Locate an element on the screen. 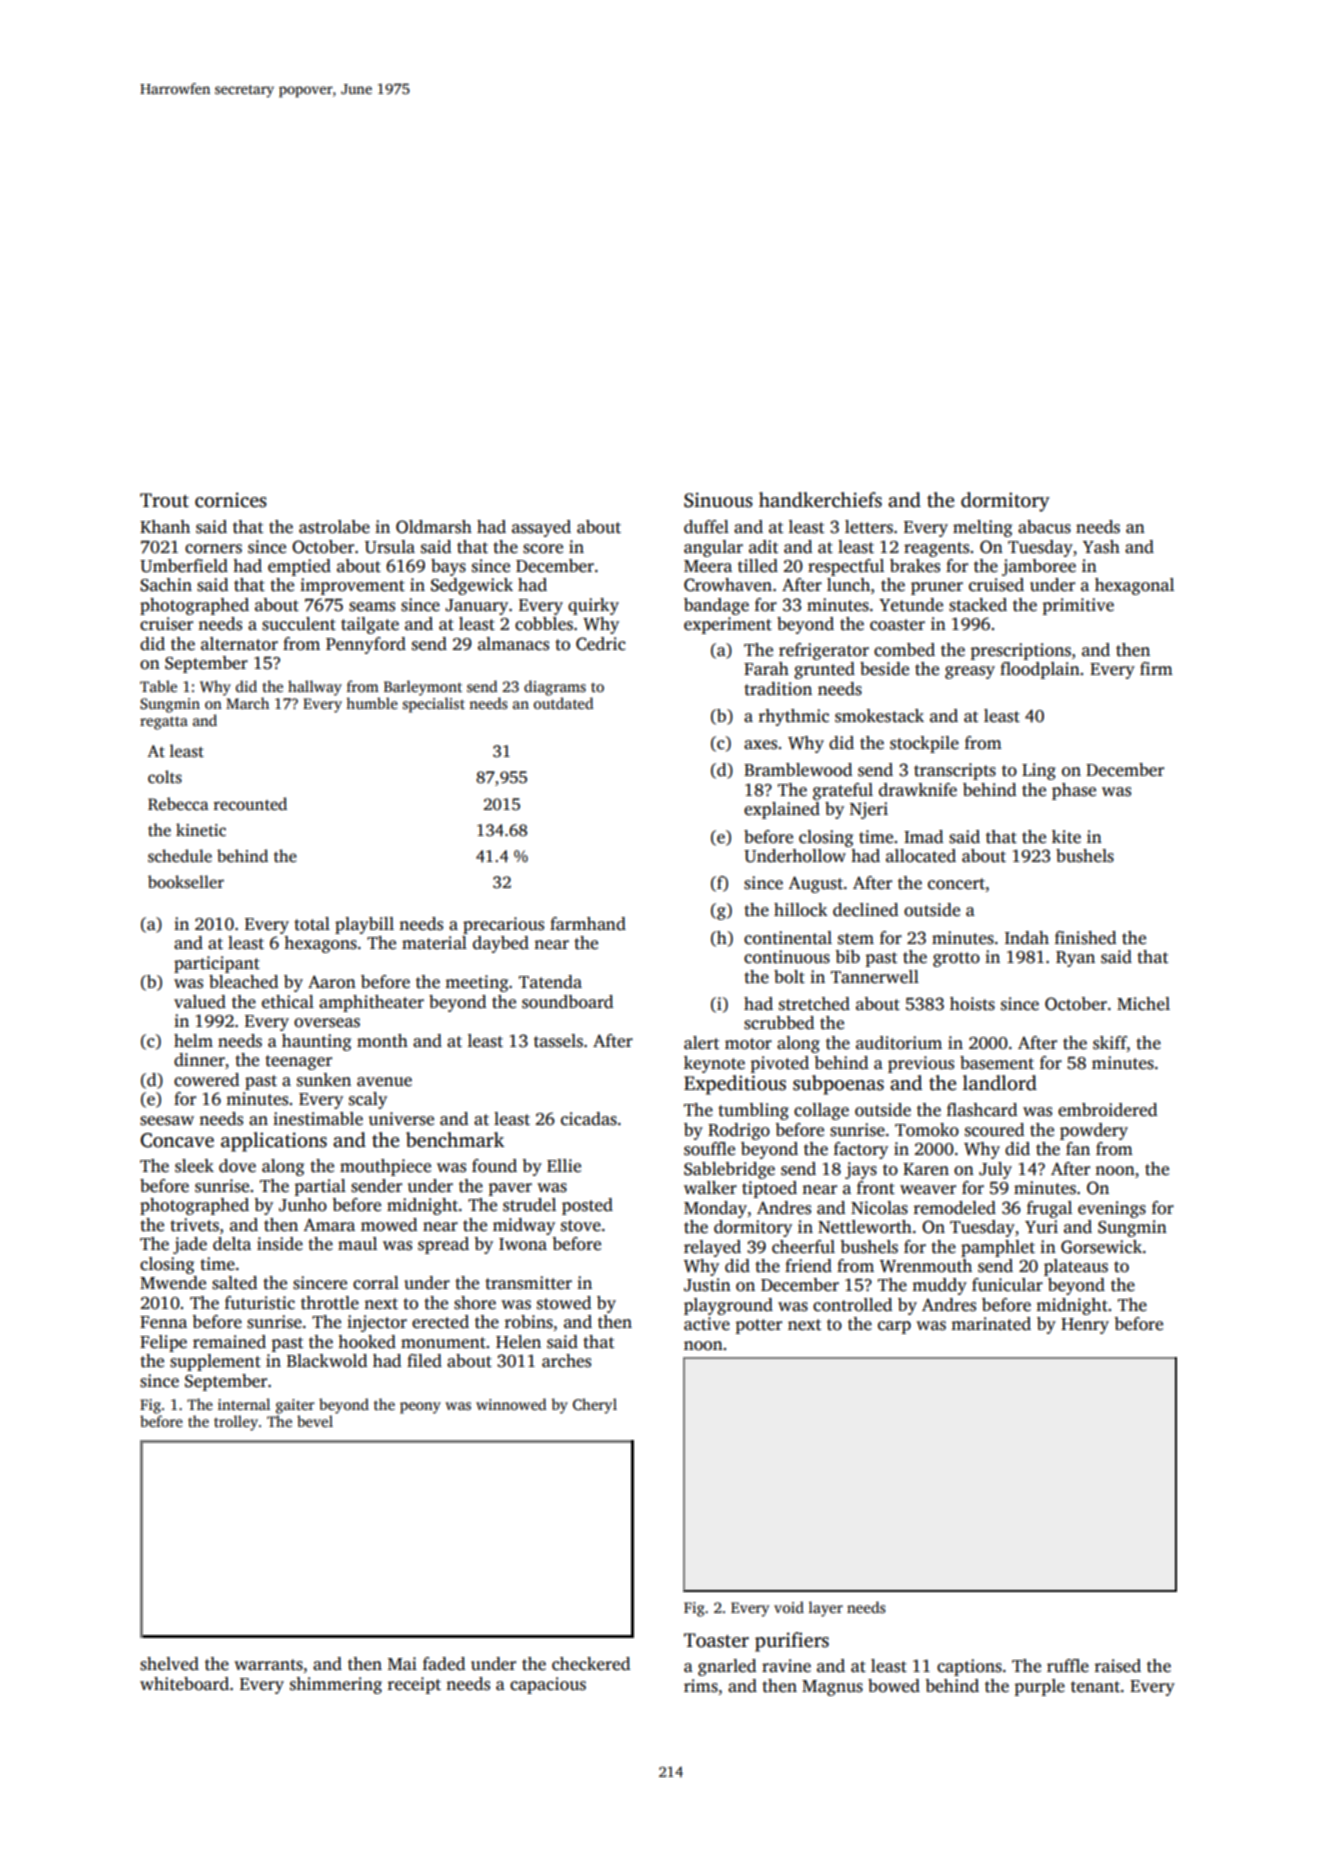 This screenshot has height=1862, width=1317. duffel is located at coordinates (706, 527).
